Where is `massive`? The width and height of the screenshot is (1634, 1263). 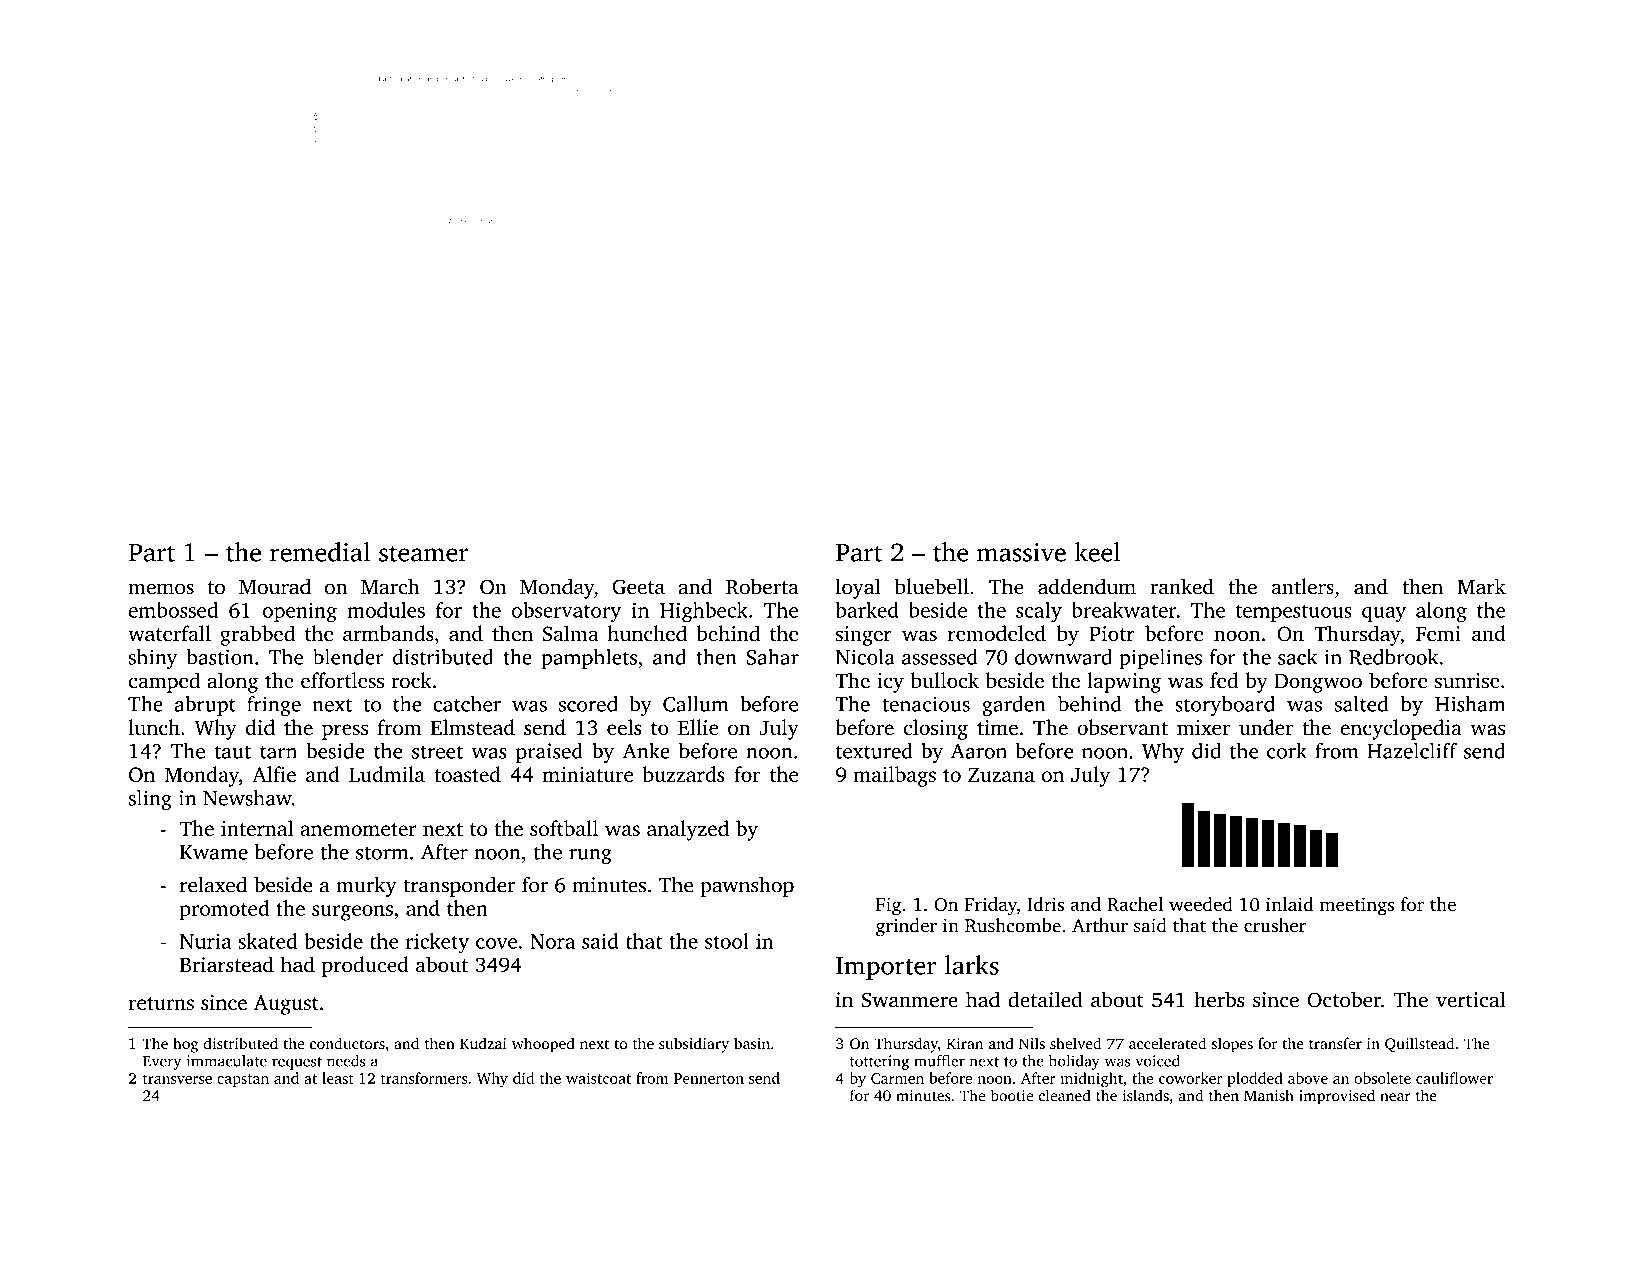
massive is located at coordinates (1021, 552).
